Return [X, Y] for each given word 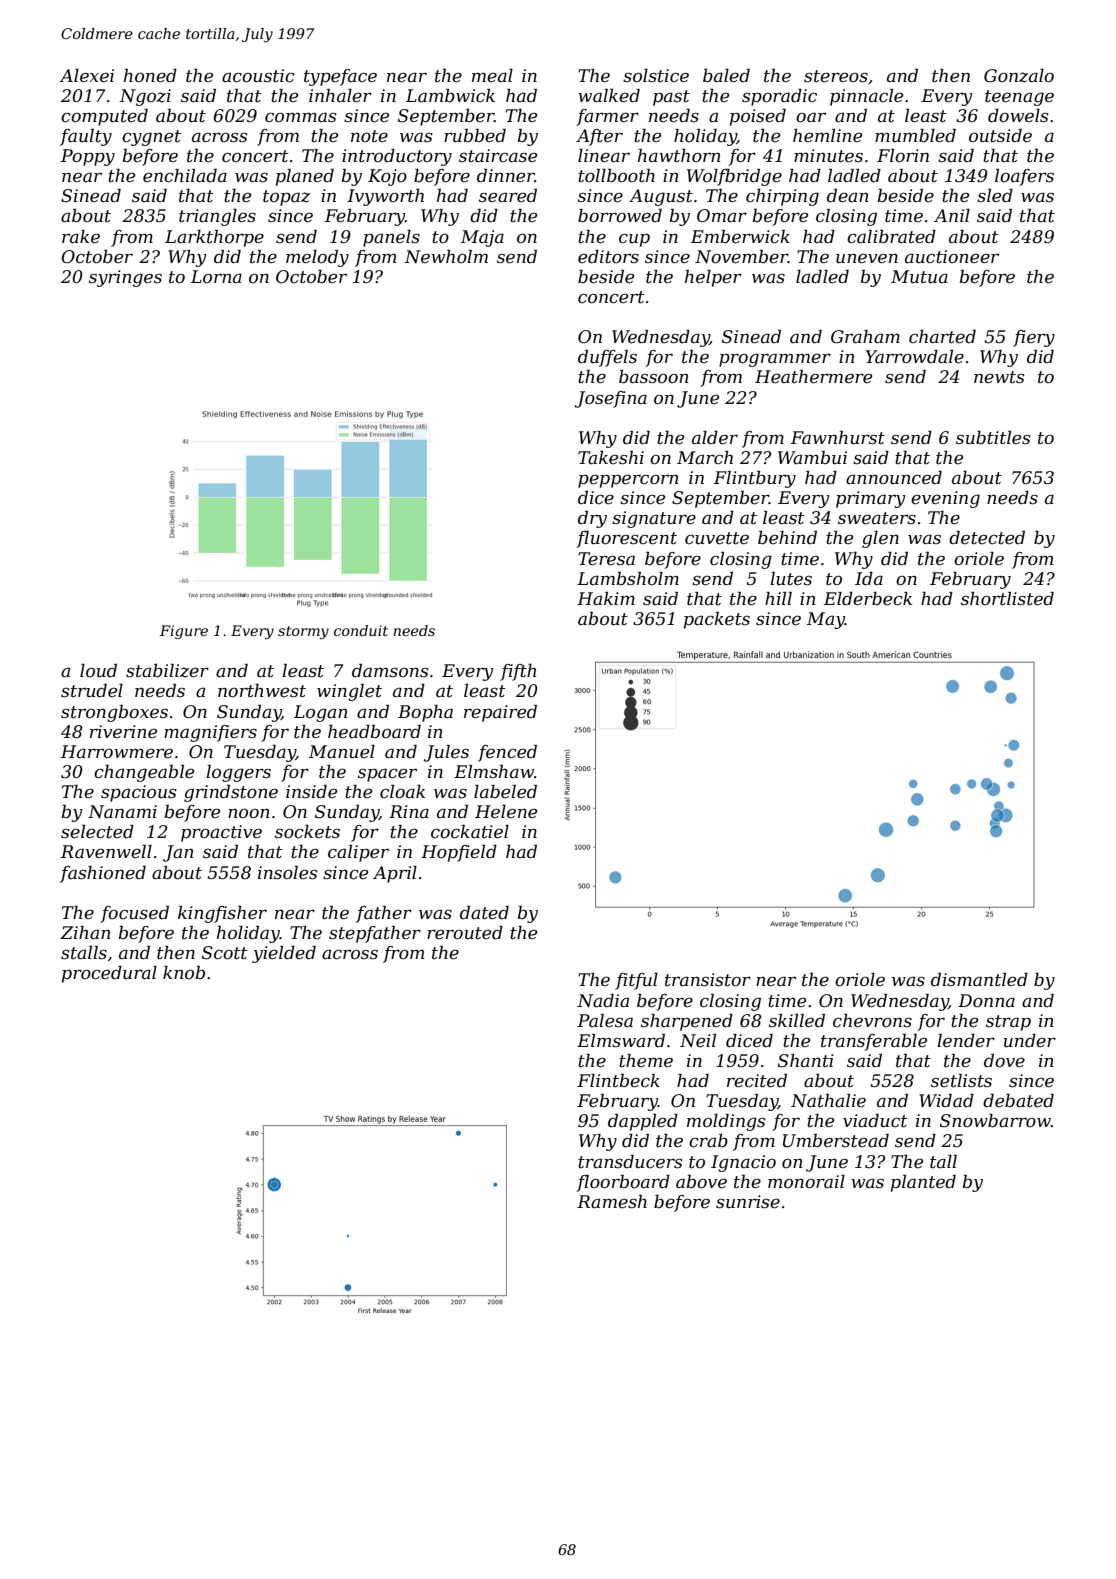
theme [646, 1061]
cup [634, 240]
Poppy [88, 157]
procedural [109, 974]
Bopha [425, 713]
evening [945, 499]
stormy [303, 632]
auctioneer [952, 257]
